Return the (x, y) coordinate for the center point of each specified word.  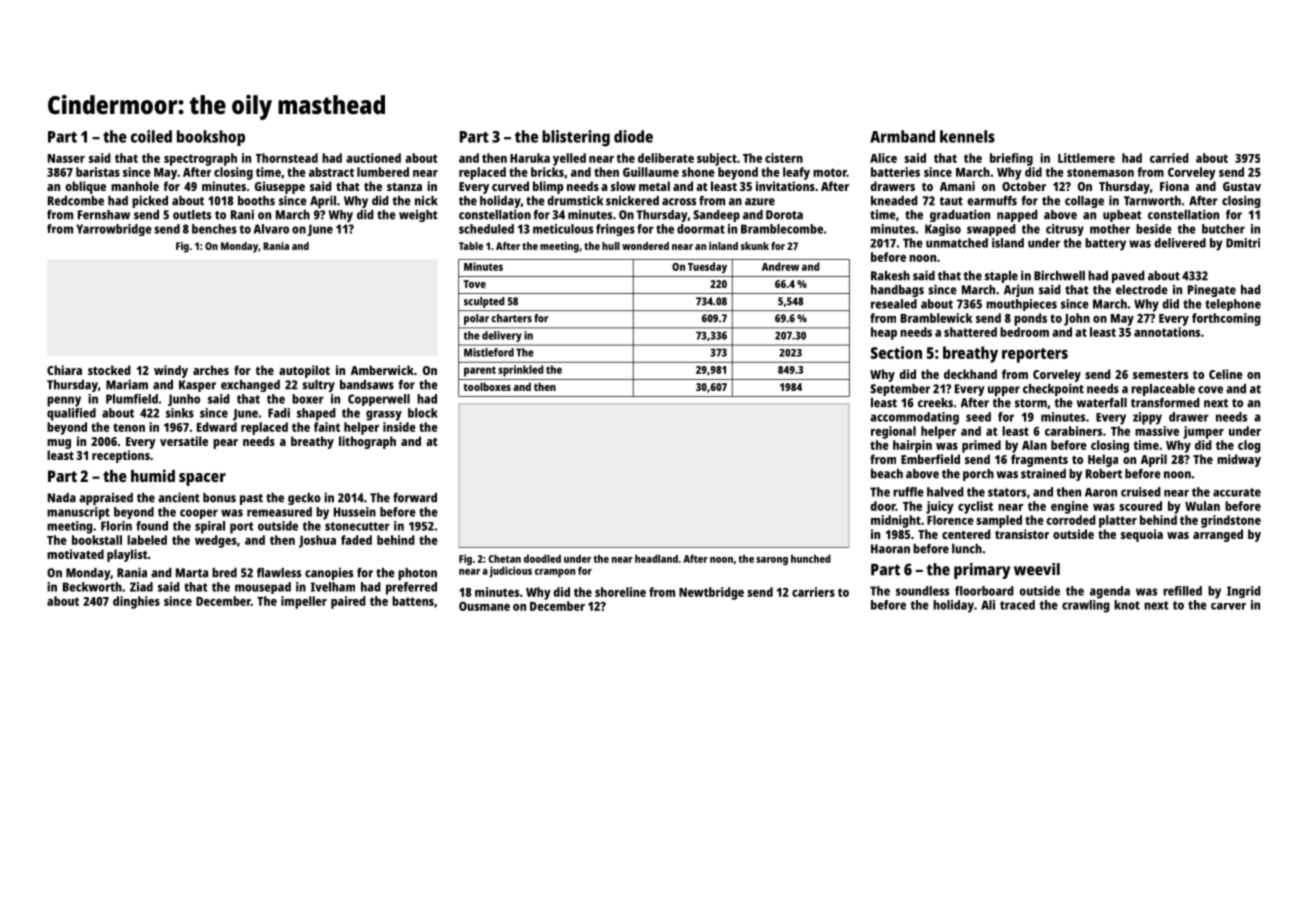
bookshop (211, 138)
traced (1017, 605)
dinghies (136, 602)
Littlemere (1086, 158)
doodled (542, 558)
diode (633, 136)
